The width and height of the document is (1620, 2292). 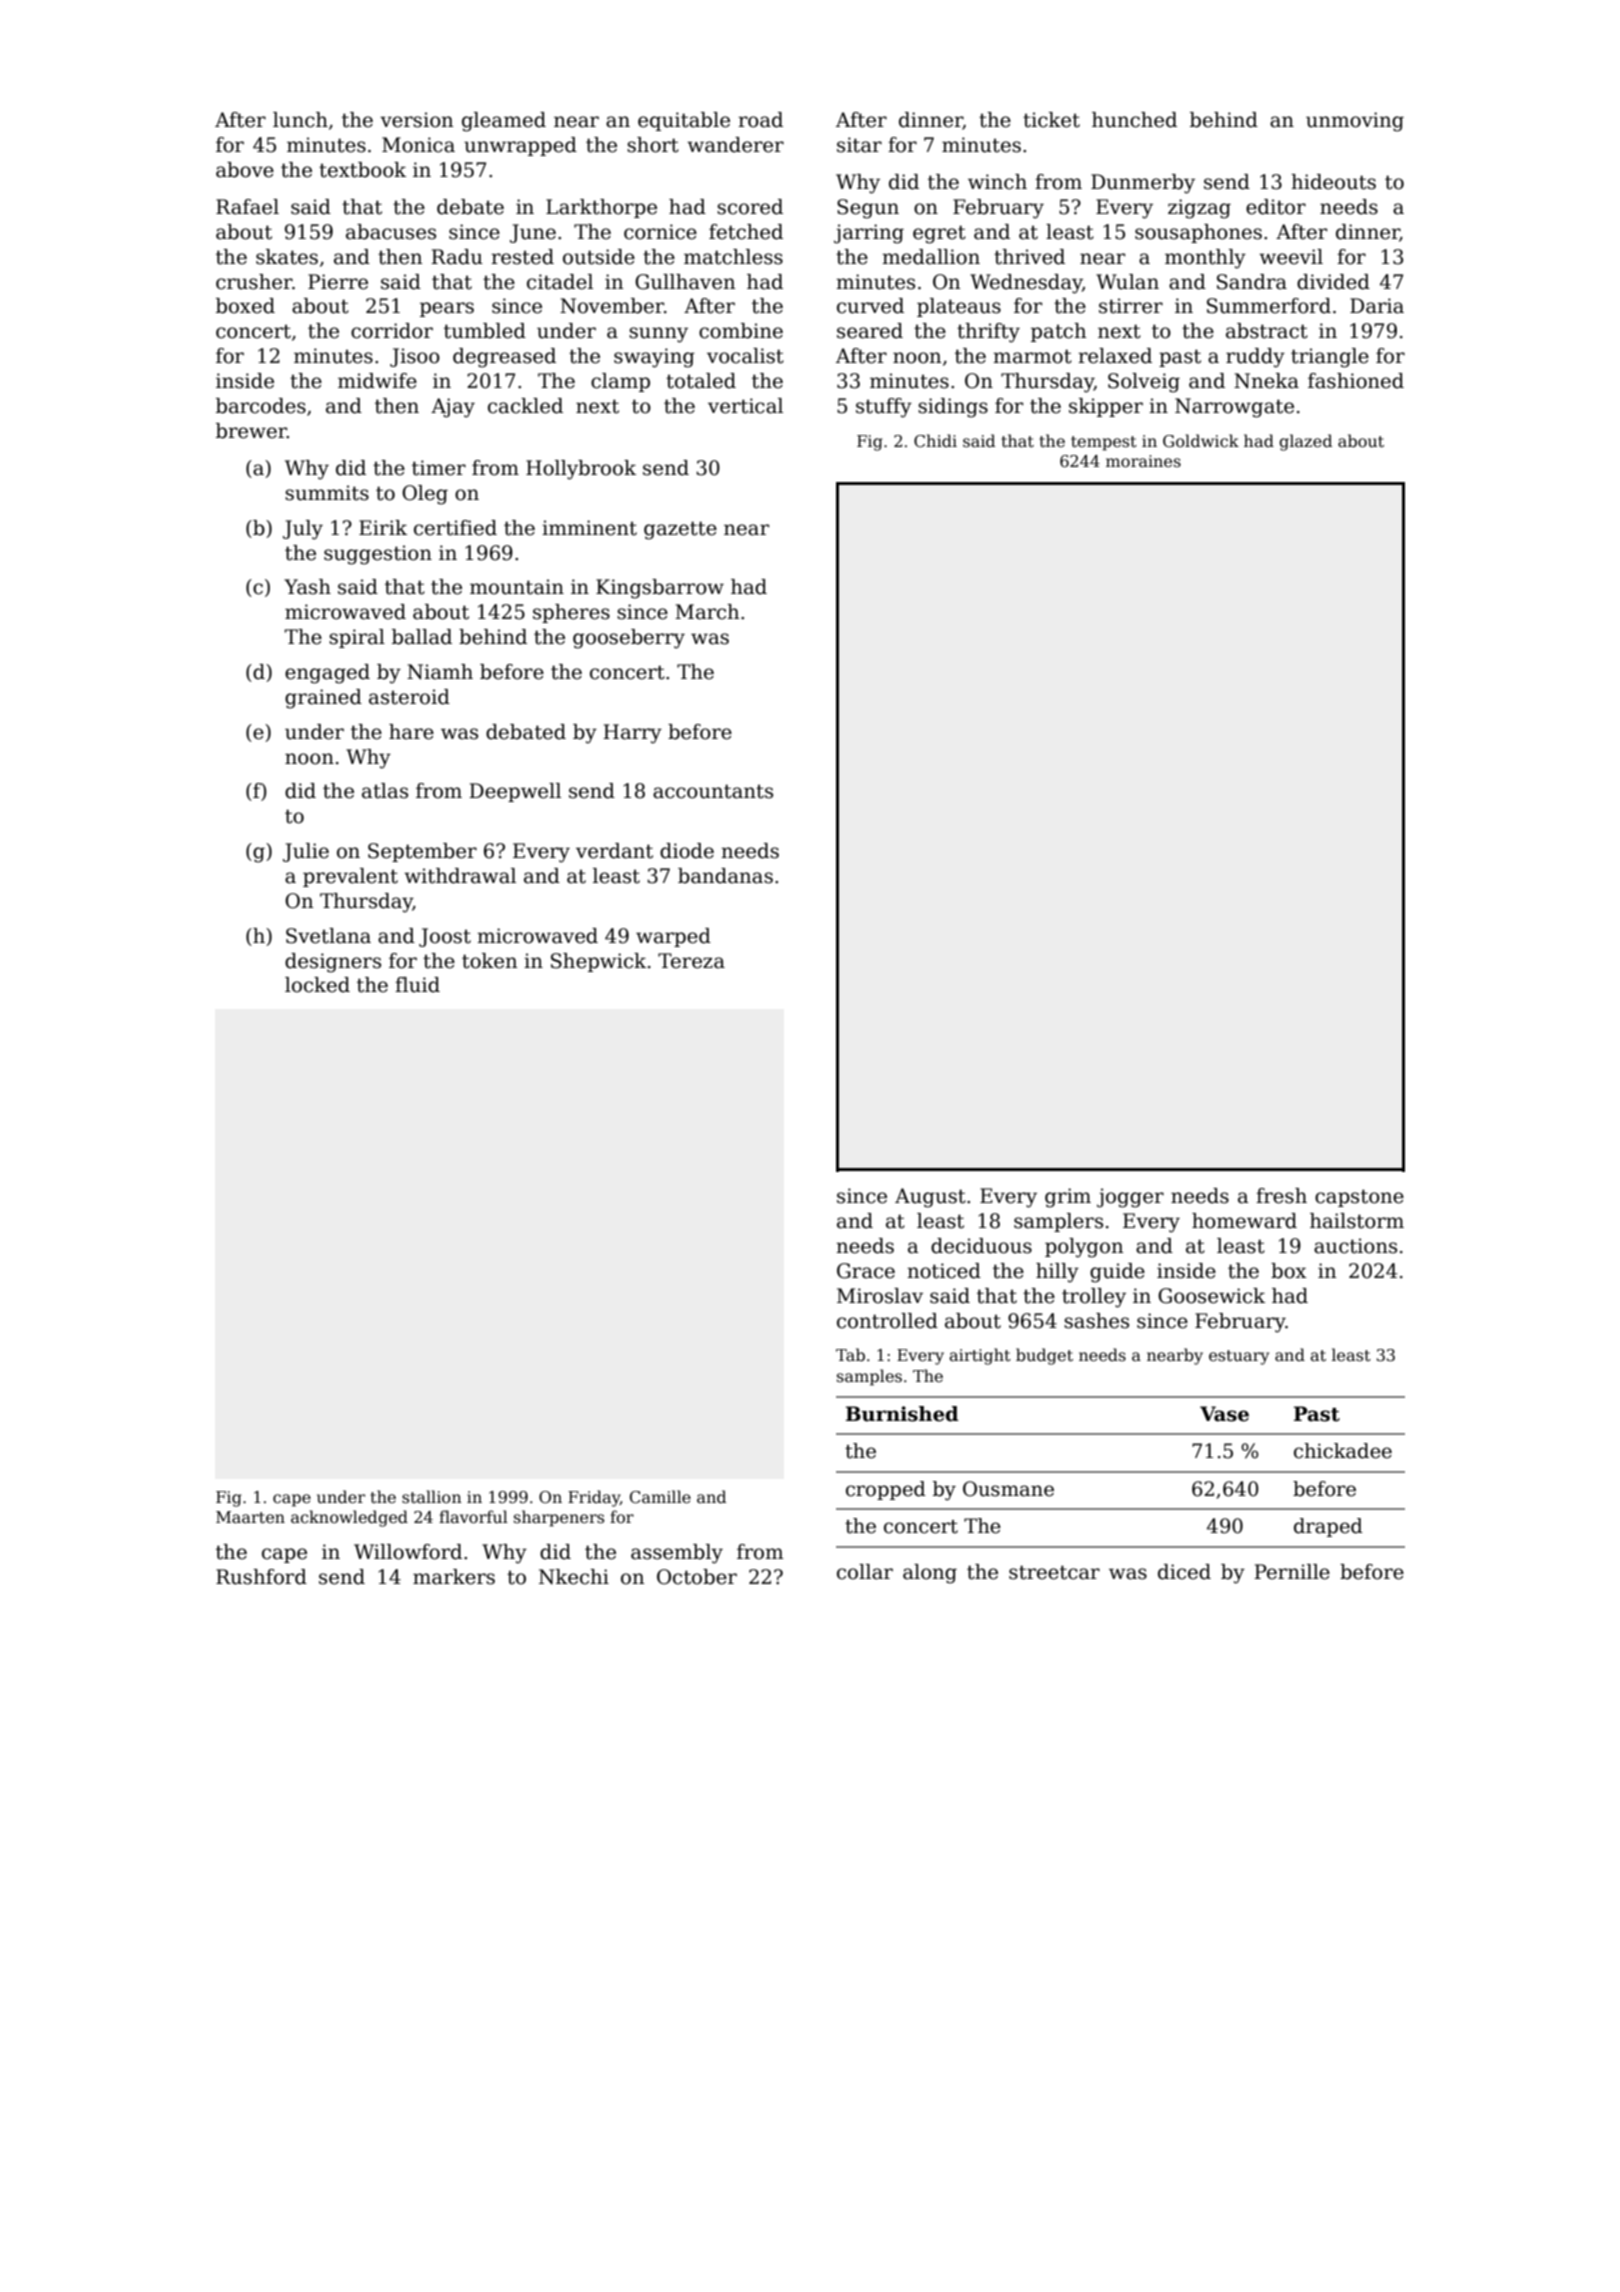 What do you see at coordinates (306, 852) in the document?
I see `Julie` at bounding box center [306, 852].
